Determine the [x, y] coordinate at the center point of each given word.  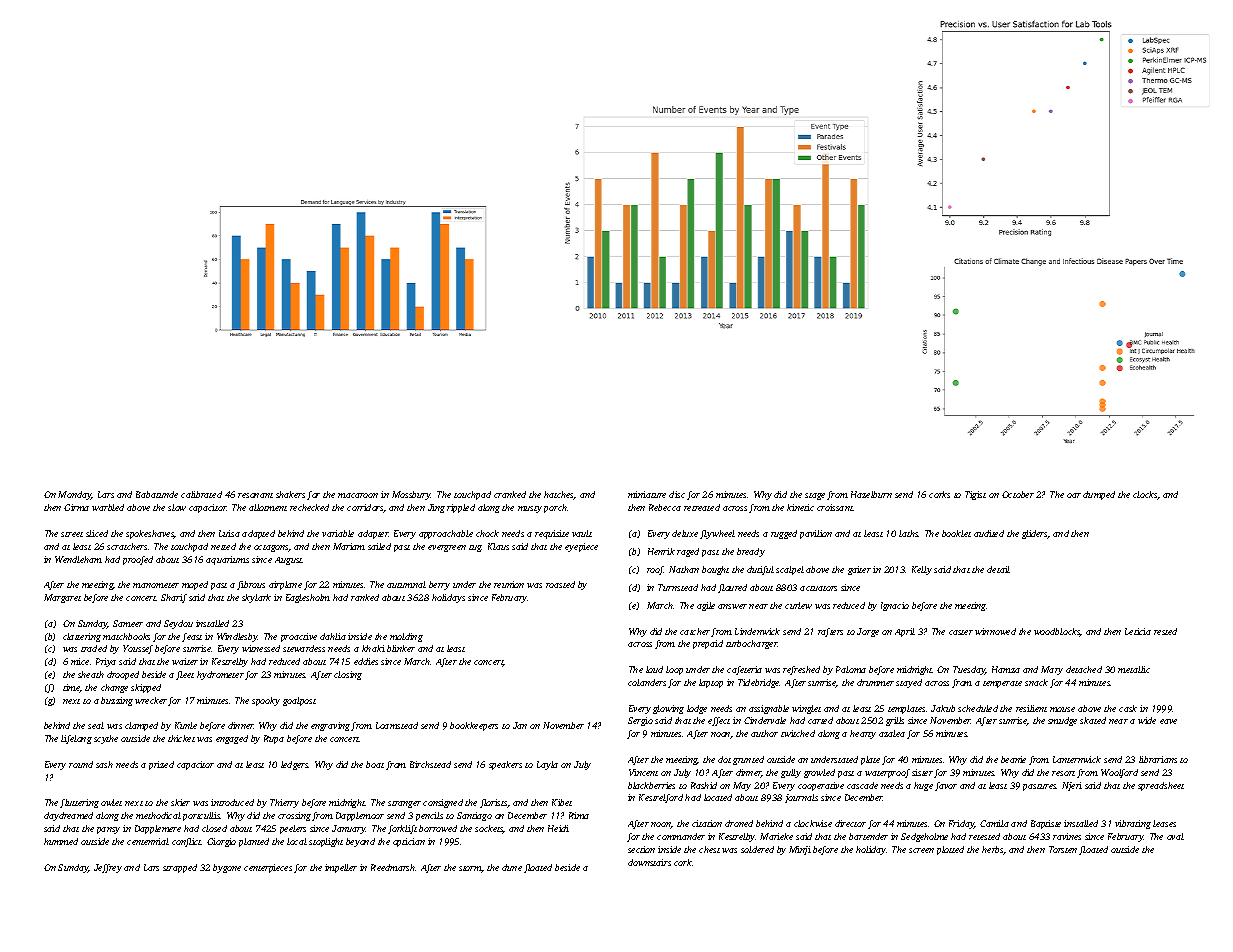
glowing [668, 709]
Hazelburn [871, 494]
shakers [290, 494]
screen [921, 850]
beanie [1013, 759]
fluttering [79, 803]
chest [709, 849]
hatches [559, 495]
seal [96, 725]
